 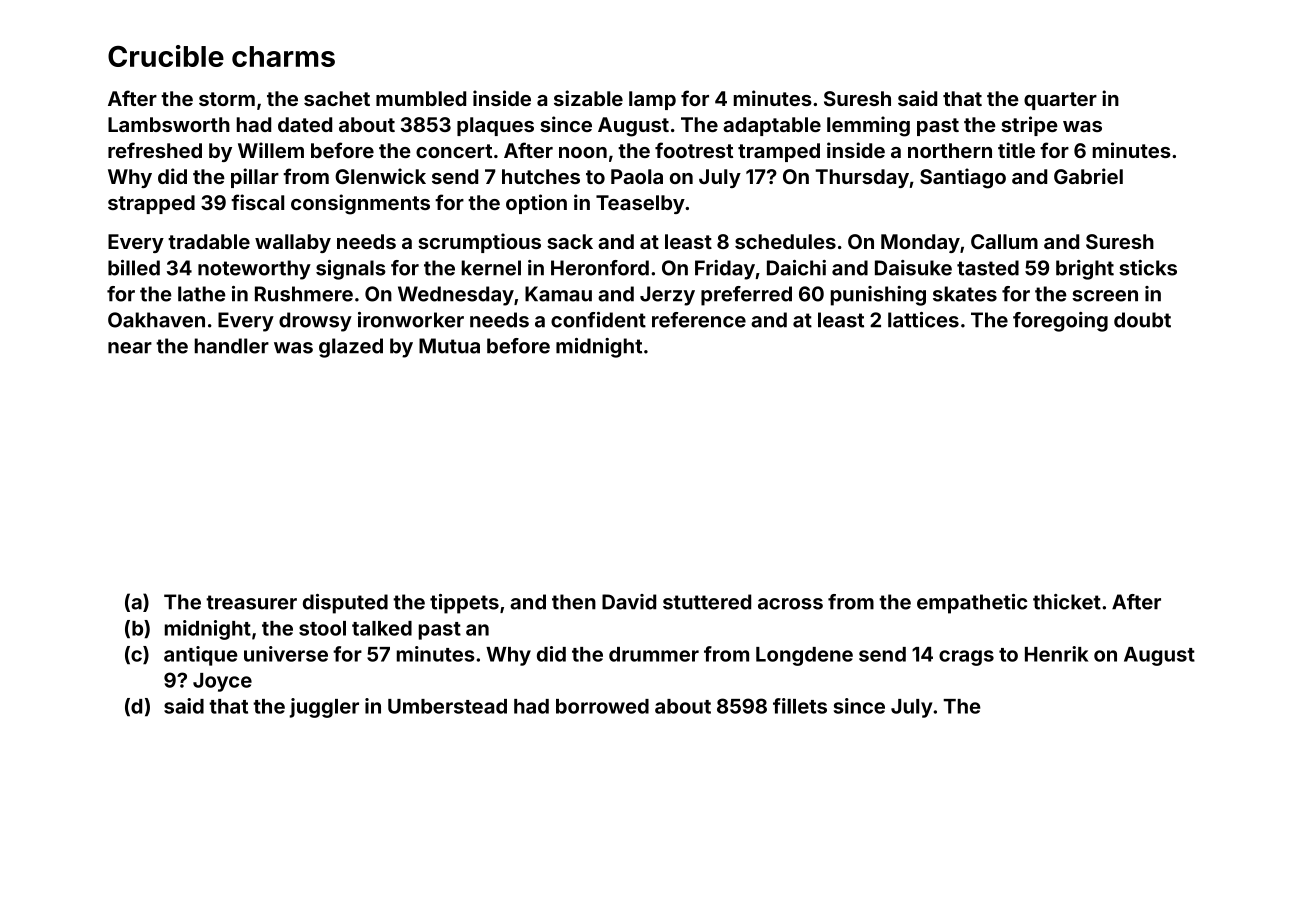 I want to click on empathetic, so click(x=972, y=604).
